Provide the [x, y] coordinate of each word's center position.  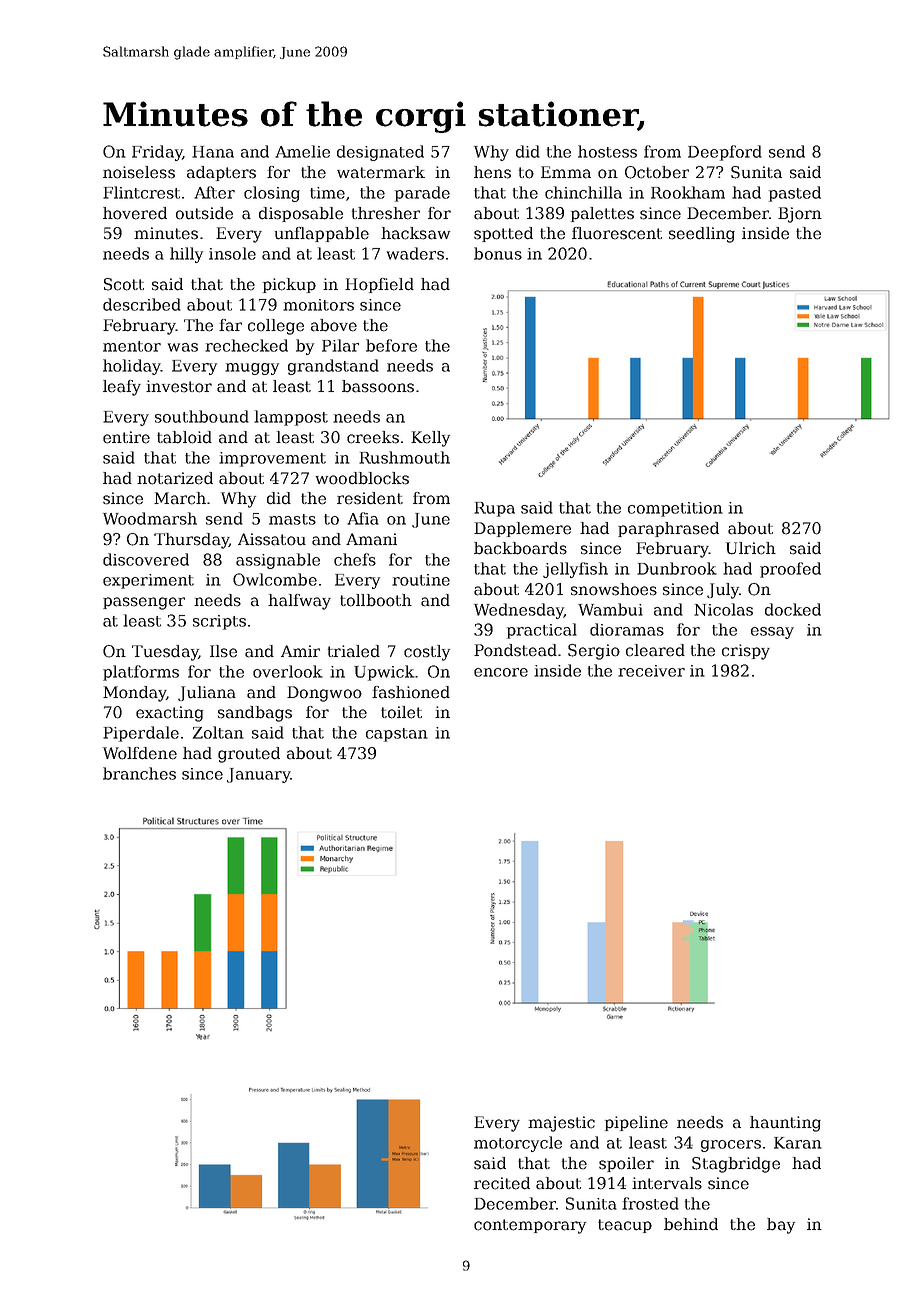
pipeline [636, 1123]
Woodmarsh [150, 518]
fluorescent [617, 233]
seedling [702, 235]
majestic [561, 1124]
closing [272, 194]
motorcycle [518, 1144]
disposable [301, 214]
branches [139, 773]
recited [502, 1183]
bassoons [378, 386]
